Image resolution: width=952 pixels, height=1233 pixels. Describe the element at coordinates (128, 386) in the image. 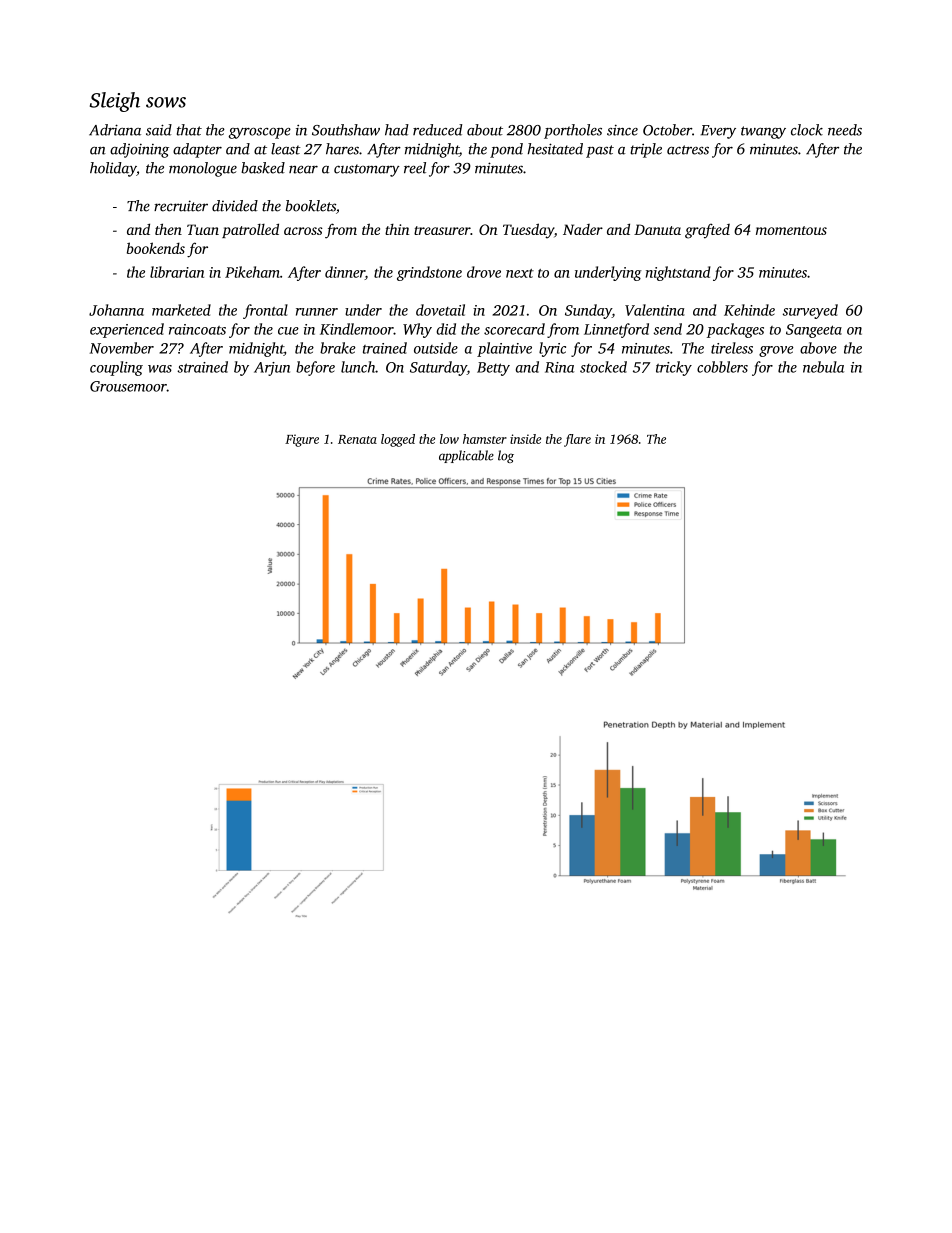

I see `Grousemoor` at that location.
